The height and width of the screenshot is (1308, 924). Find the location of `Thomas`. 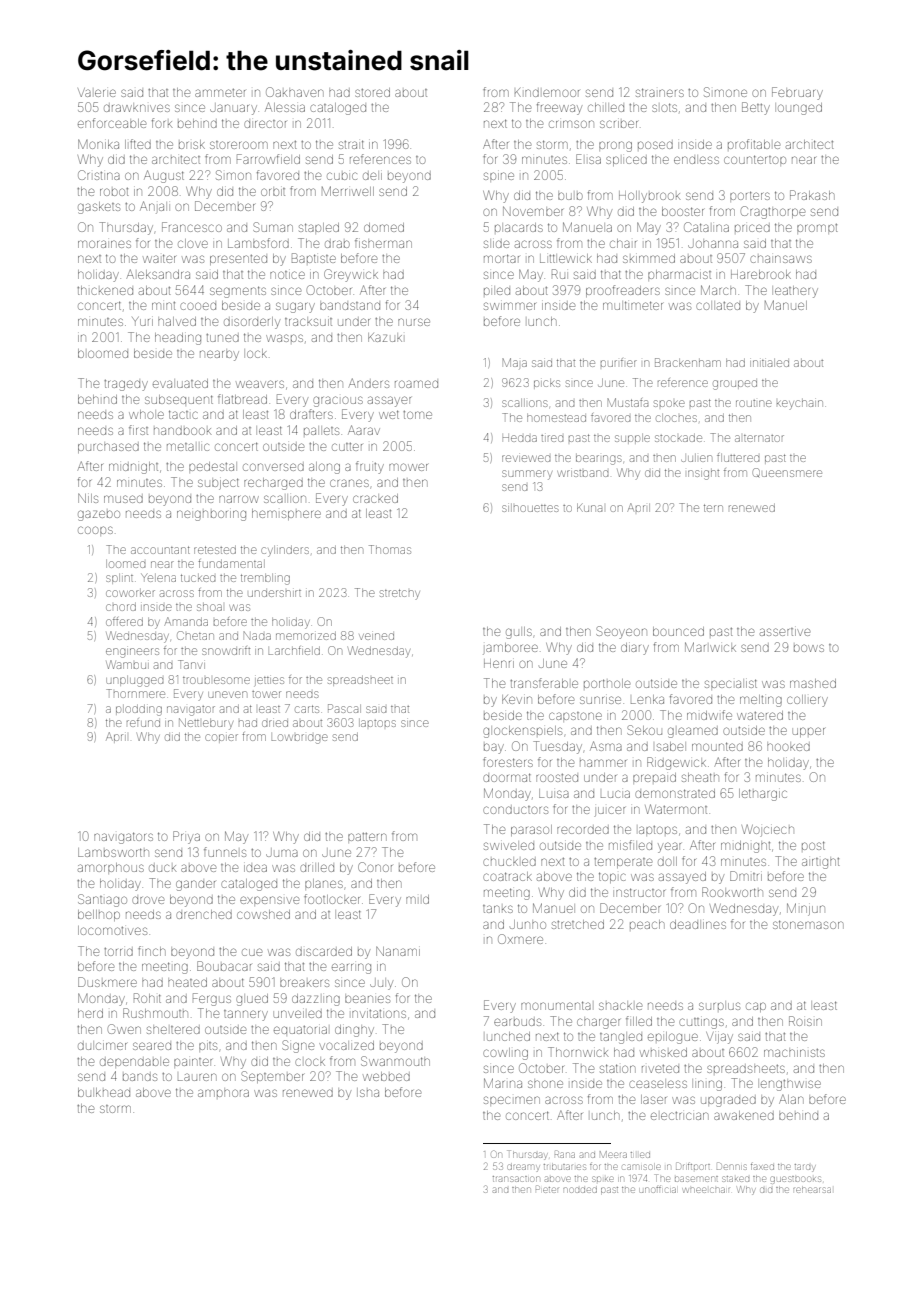

Thomas is located at coordinates (390, 549).
